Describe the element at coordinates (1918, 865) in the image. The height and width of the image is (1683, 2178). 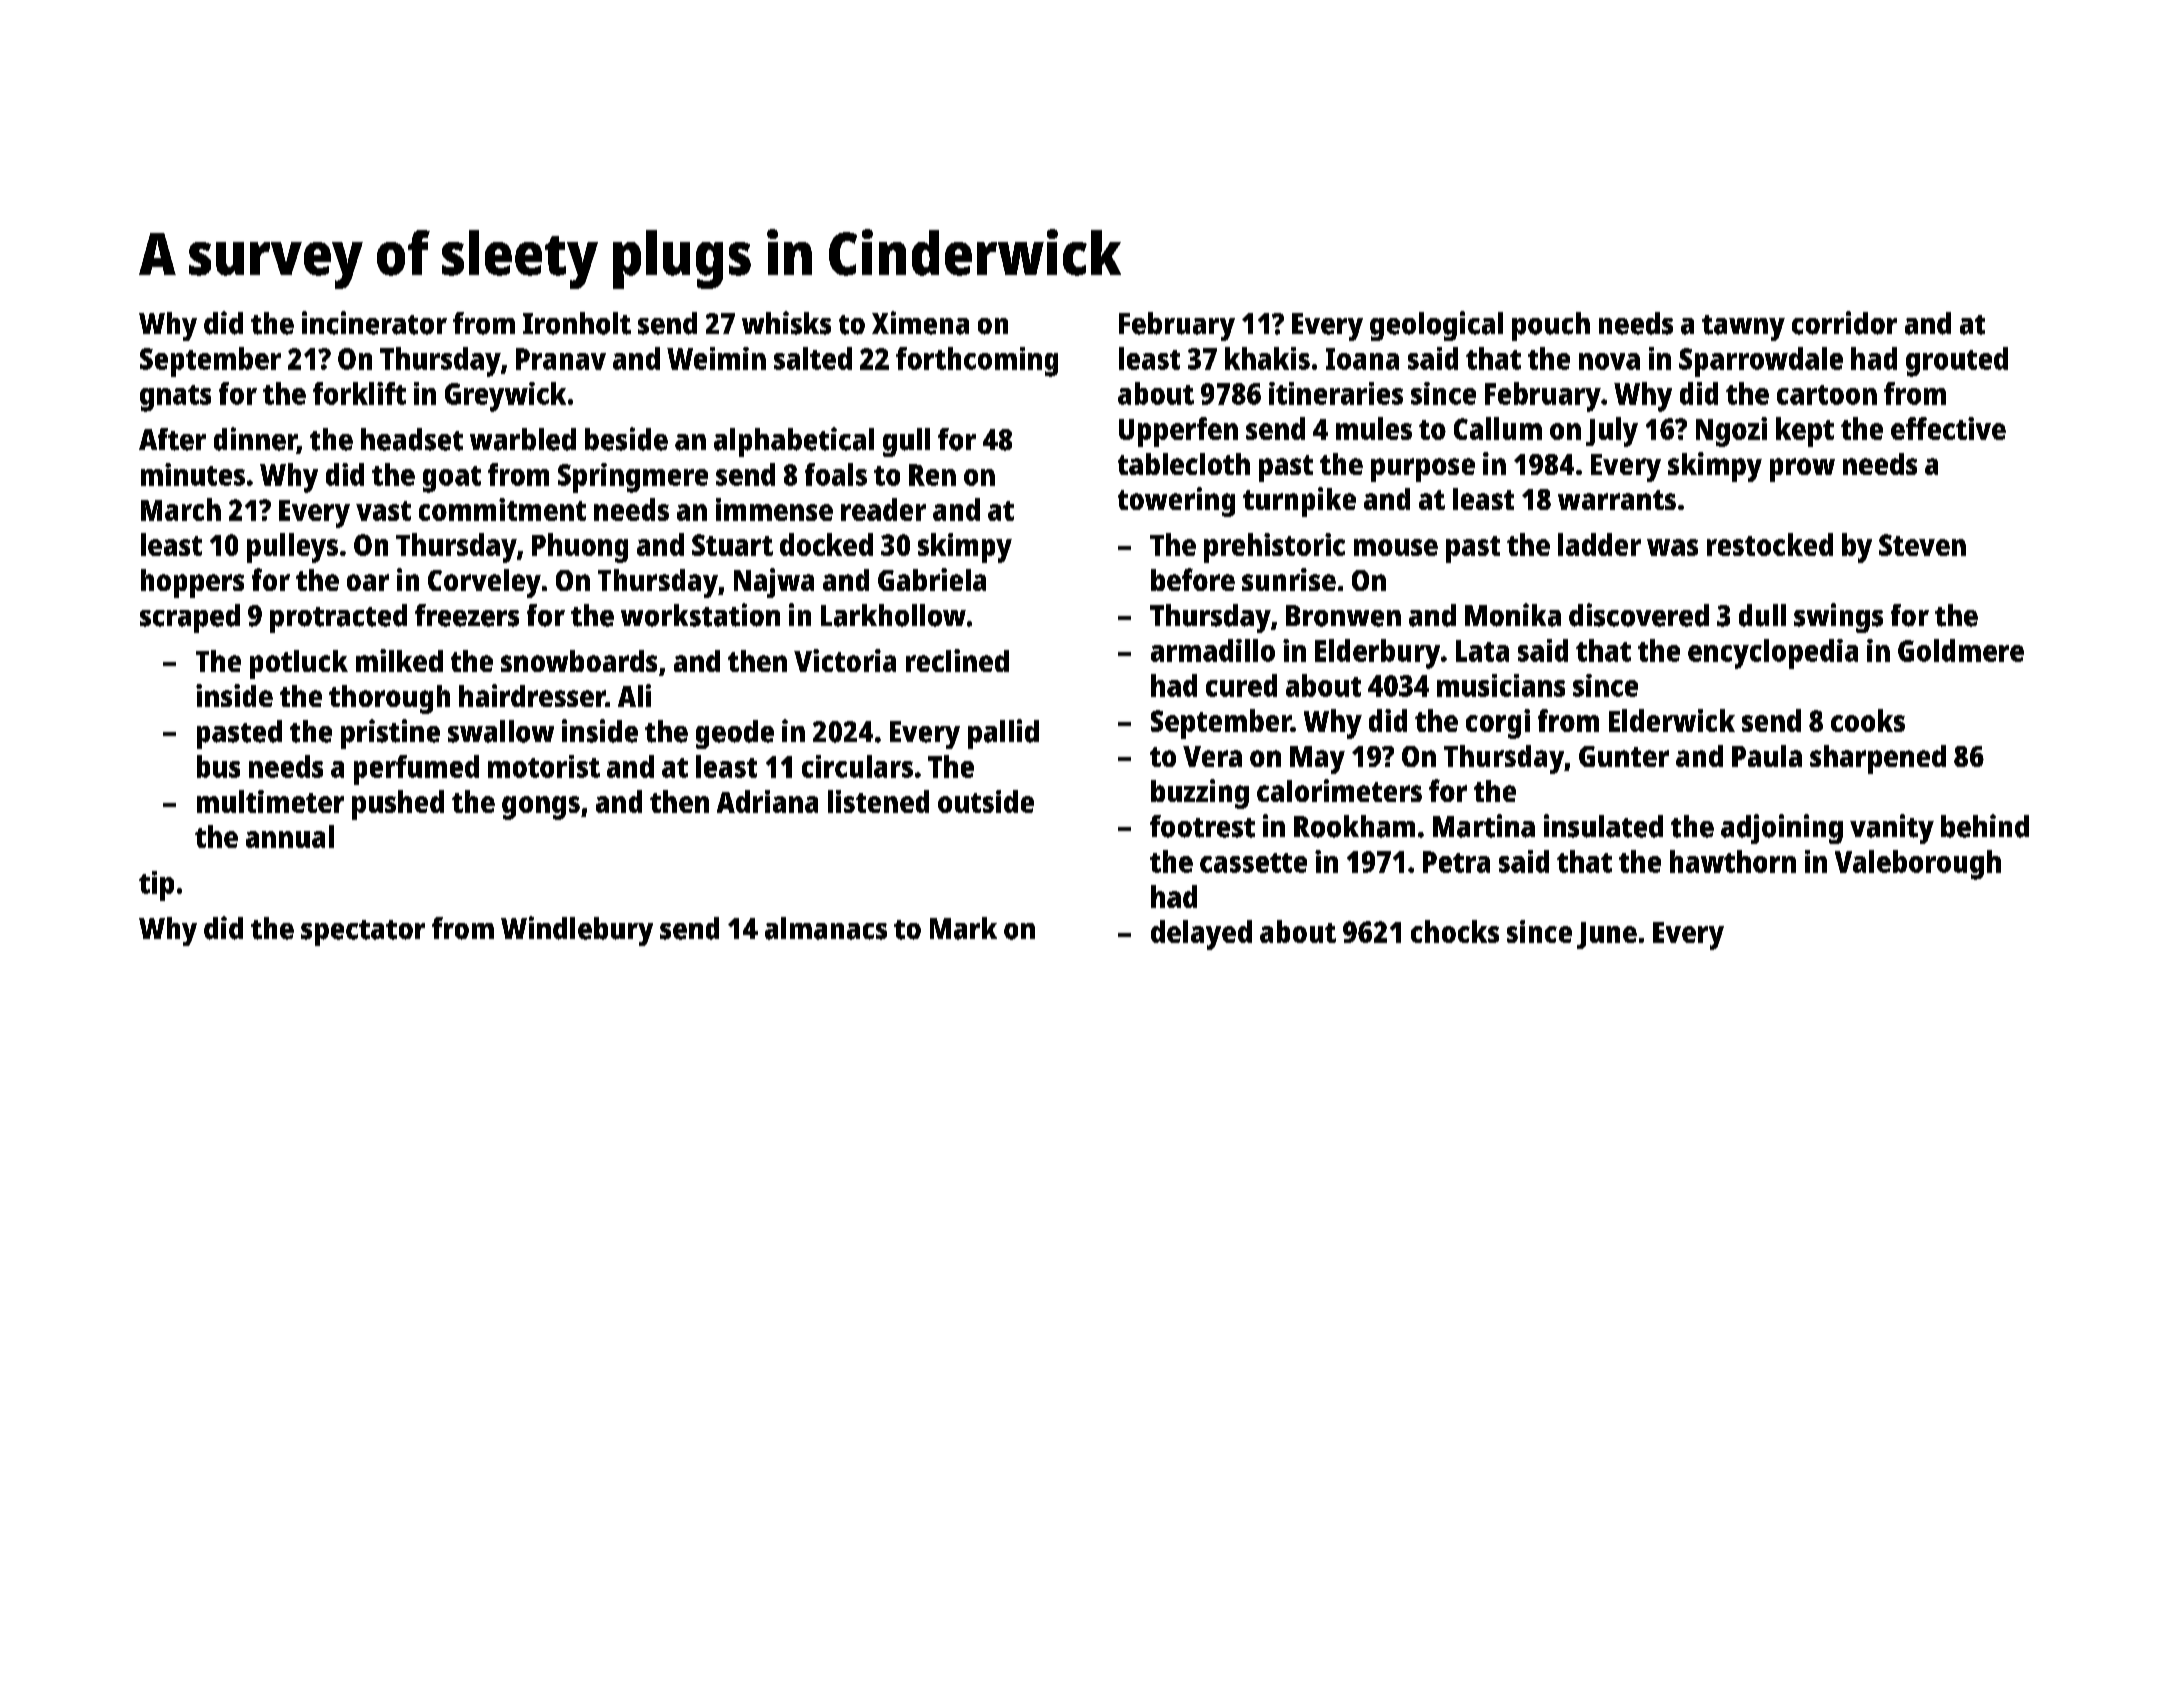
I see `Valeborough` at that location.
